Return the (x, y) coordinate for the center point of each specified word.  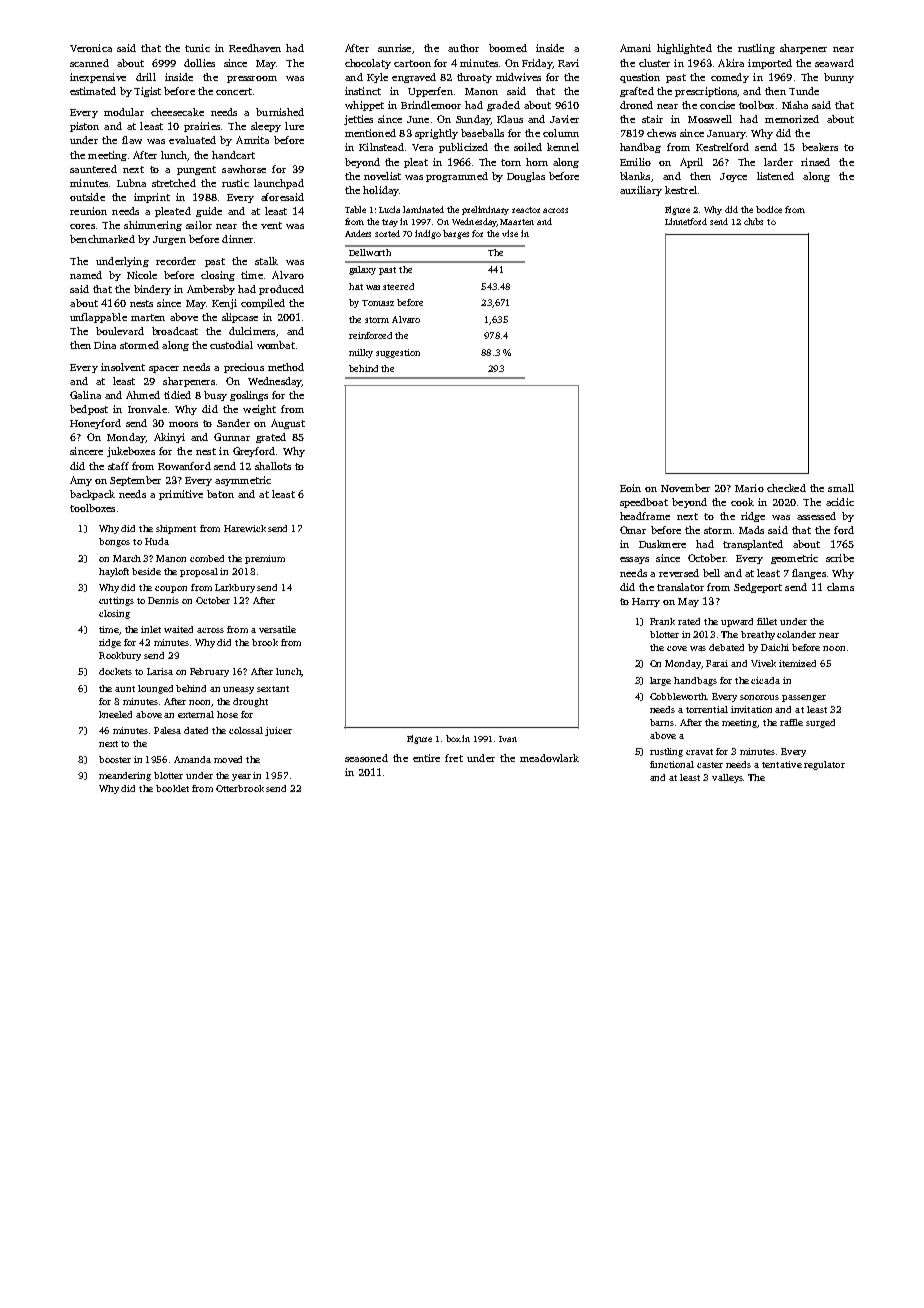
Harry (646, 602)
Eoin (630, 488)
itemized (797, 663)
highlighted (684, 49)
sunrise (394, 48)
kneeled (115, 714)
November (685, 488)
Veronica (91, 48)
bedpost (89, 410)
